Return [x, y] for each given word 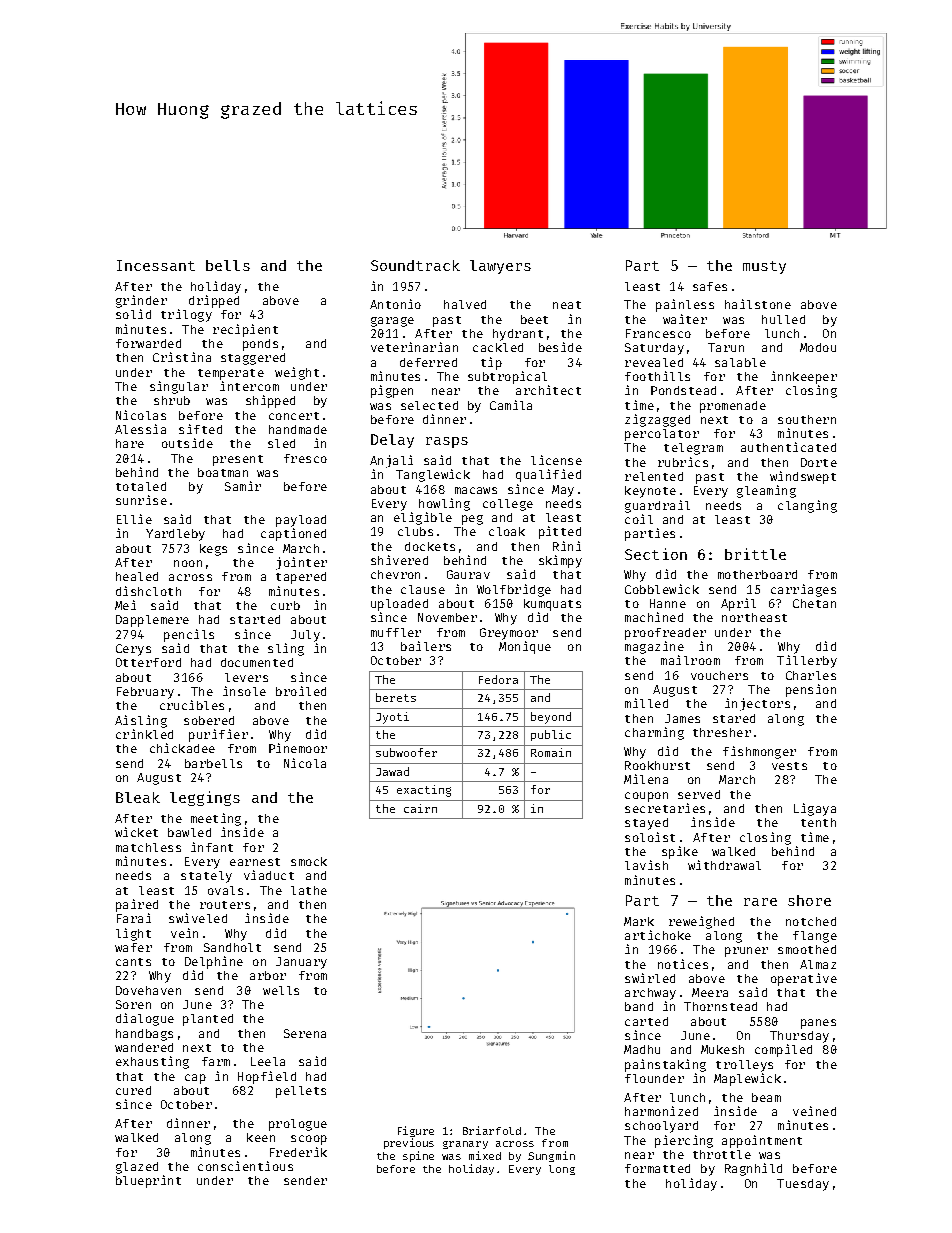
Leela [268, 1061]
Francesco [658, 333]
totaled [141, 486]
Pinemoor [298, 748]
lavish [646, 865]
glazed [137, 1168]
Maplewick [747, 1079]
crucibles [192, 705]
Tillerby [807, 661]
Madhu [642, 1049]
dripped [214, 301]
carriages [803, 590]
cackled [498, 347]
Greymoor [509, 634]
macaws [476, 490]
